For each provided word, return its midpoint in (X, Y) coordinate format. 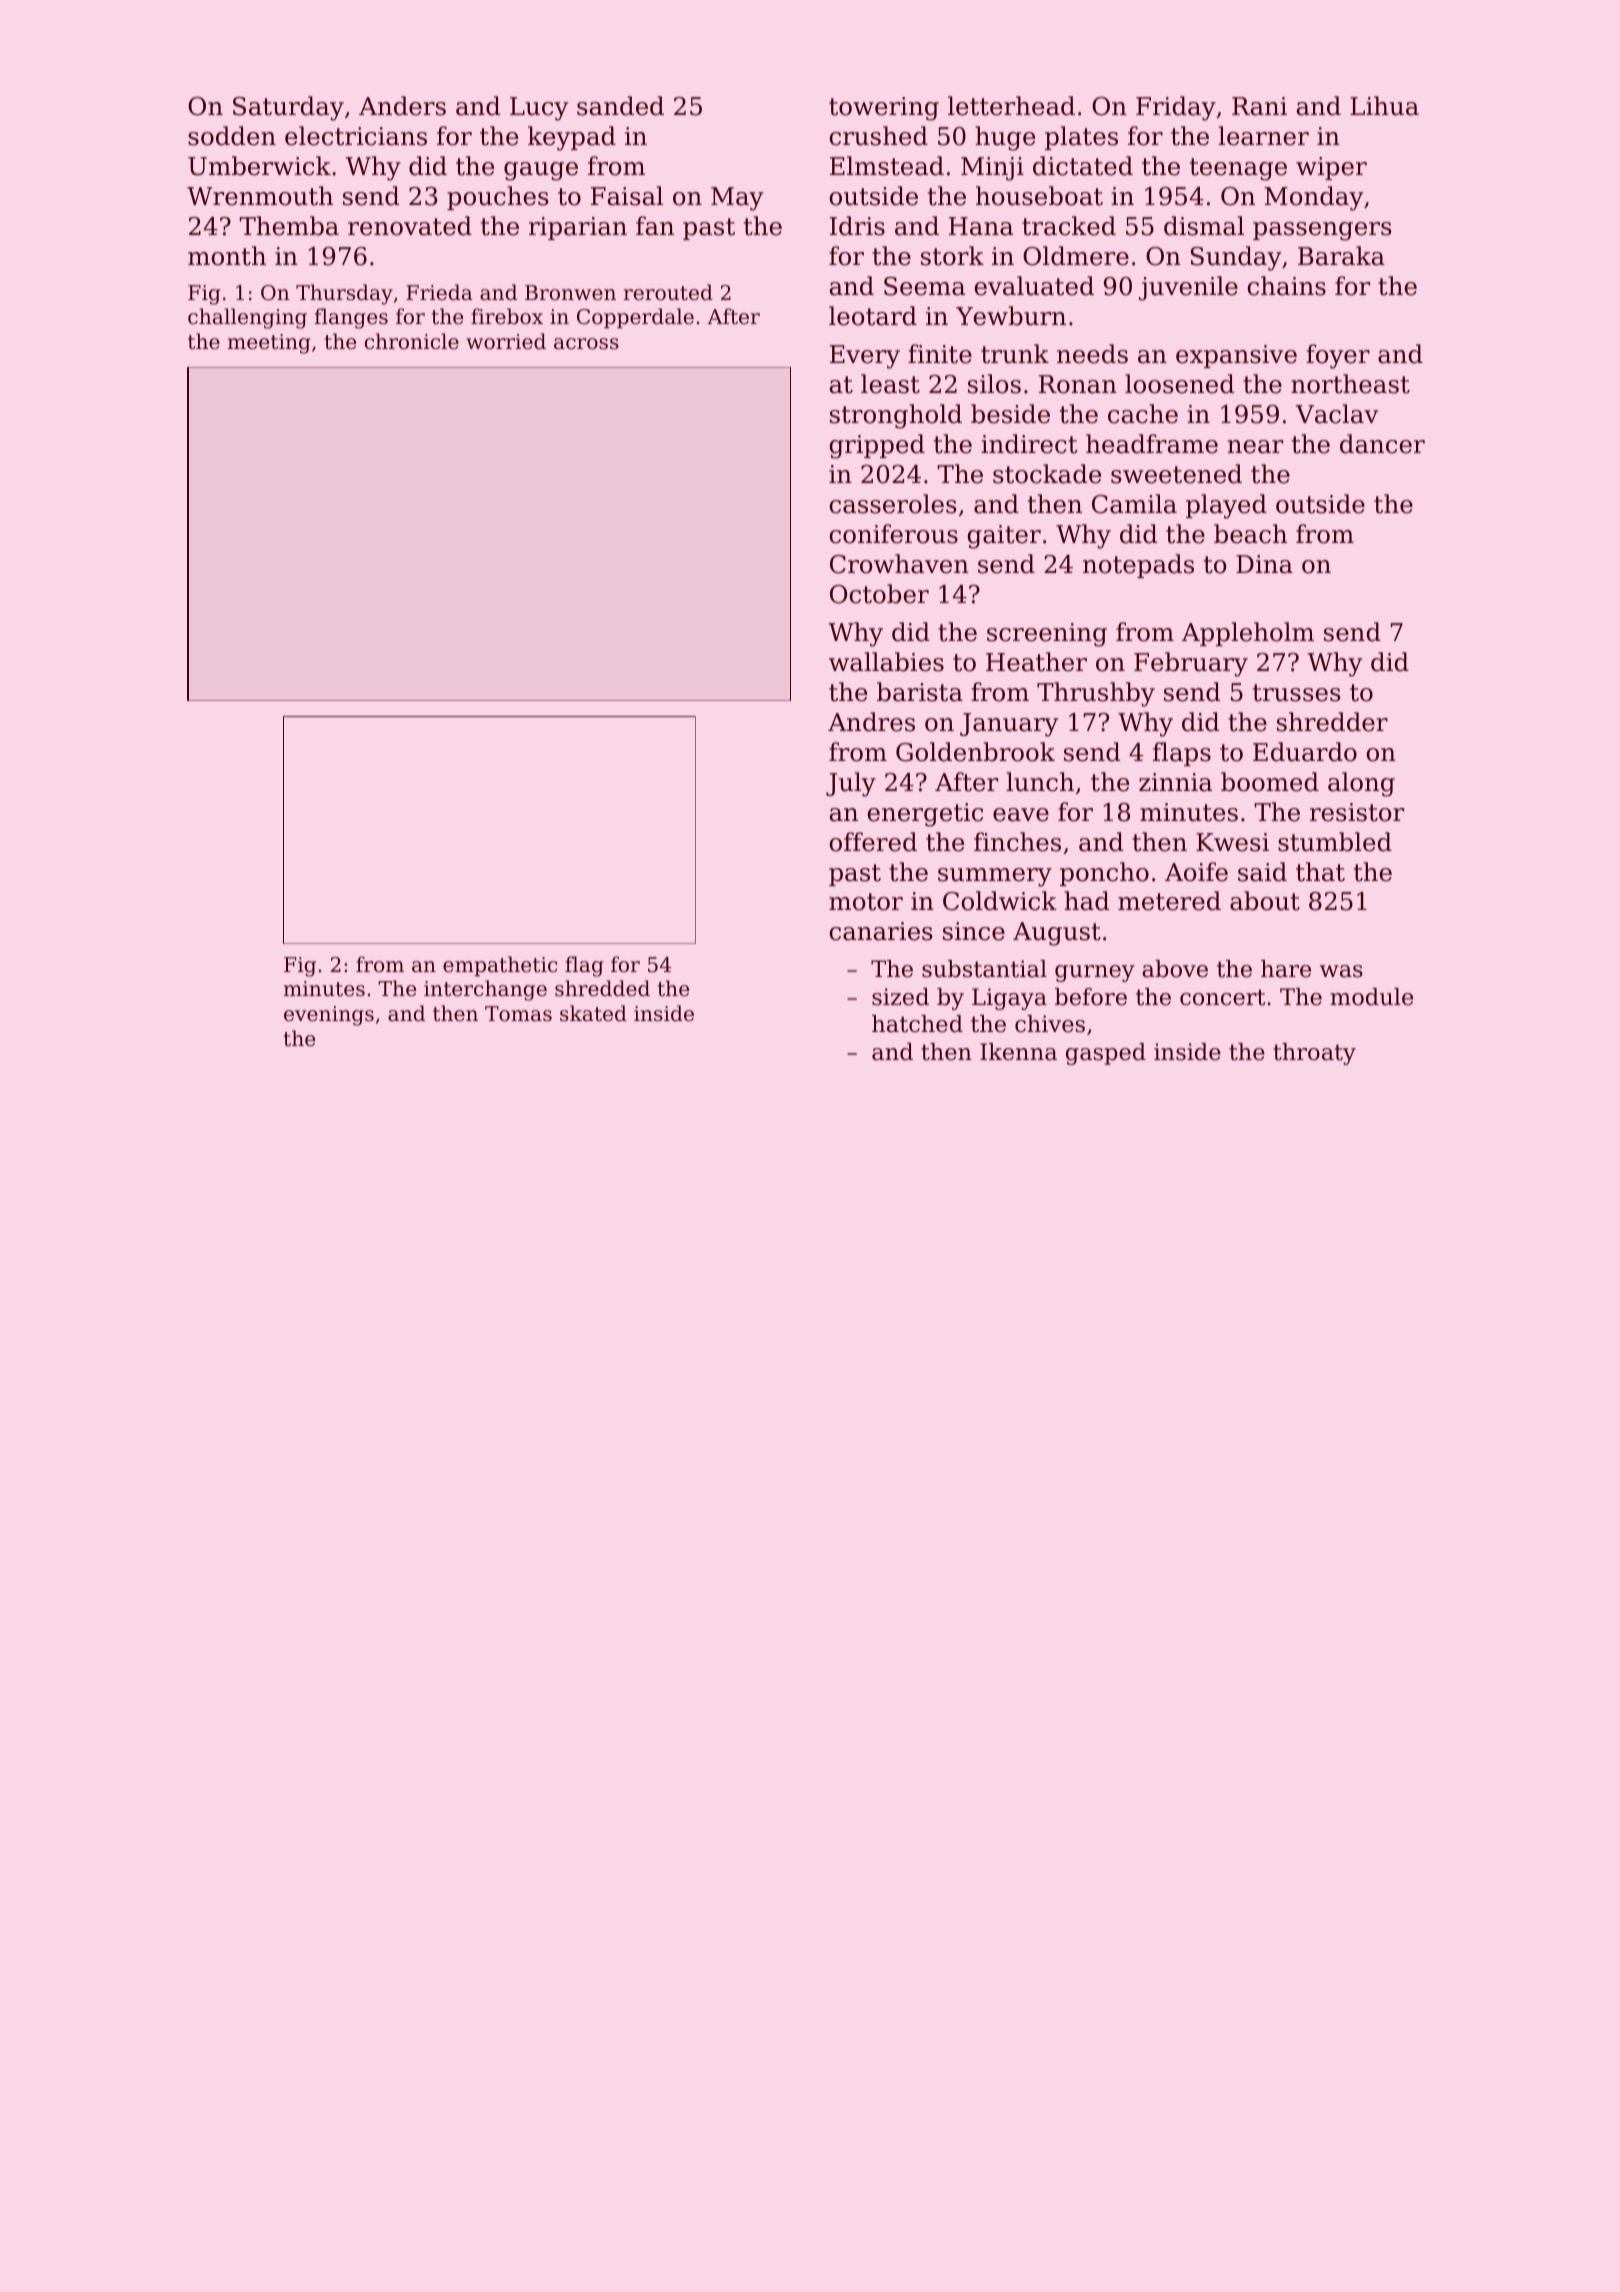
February (1191, 664)
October (879, 594)
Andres (871, 722)
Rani (1259, 106)
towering (884, 109)
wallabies (886, 662)
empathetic (500, 966)
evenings (329, 1016)
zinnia (1175, 782)
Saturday (288, 108)
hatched (917, 1024)
